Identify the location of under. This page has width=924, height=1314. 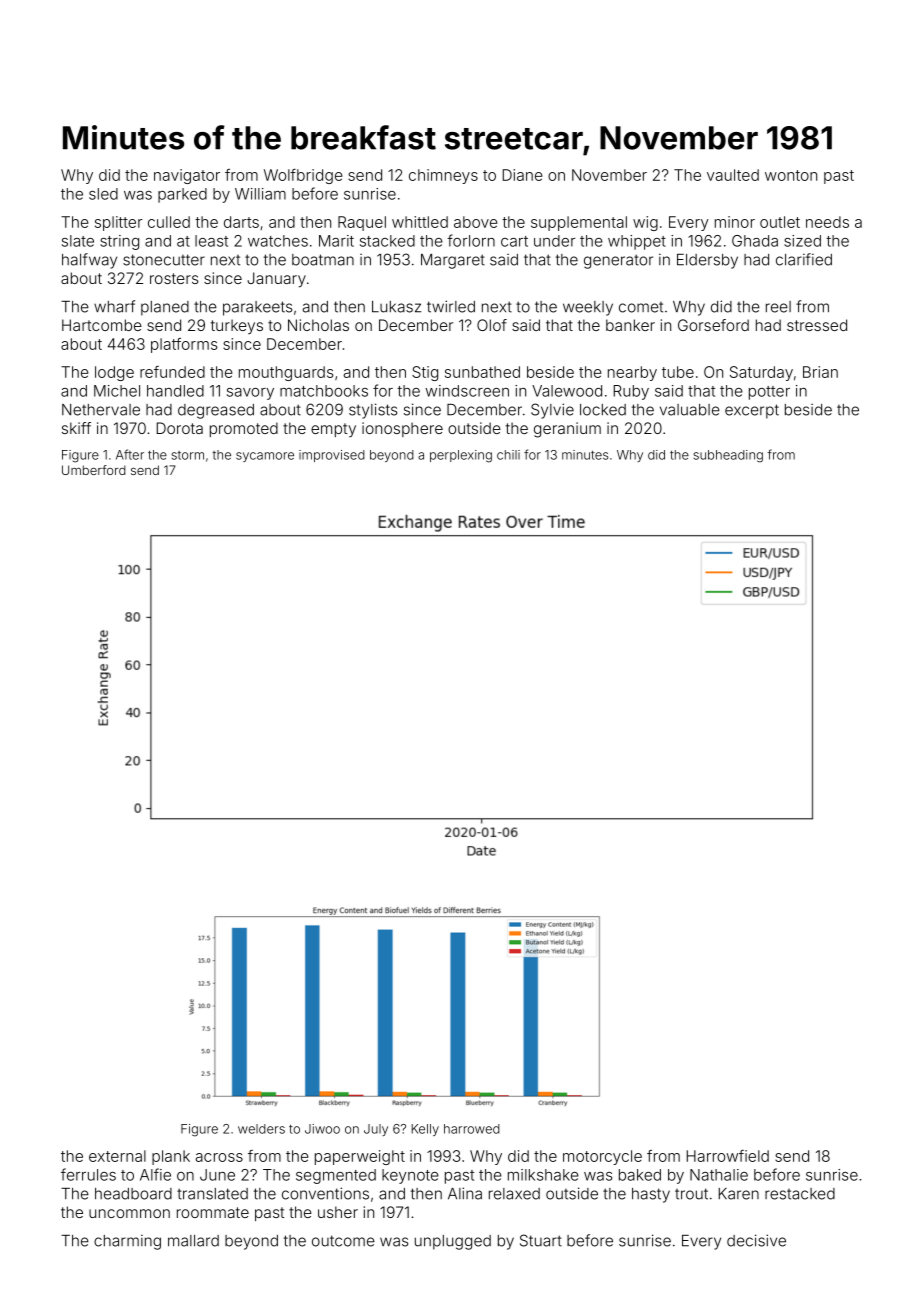
(554, 241).
